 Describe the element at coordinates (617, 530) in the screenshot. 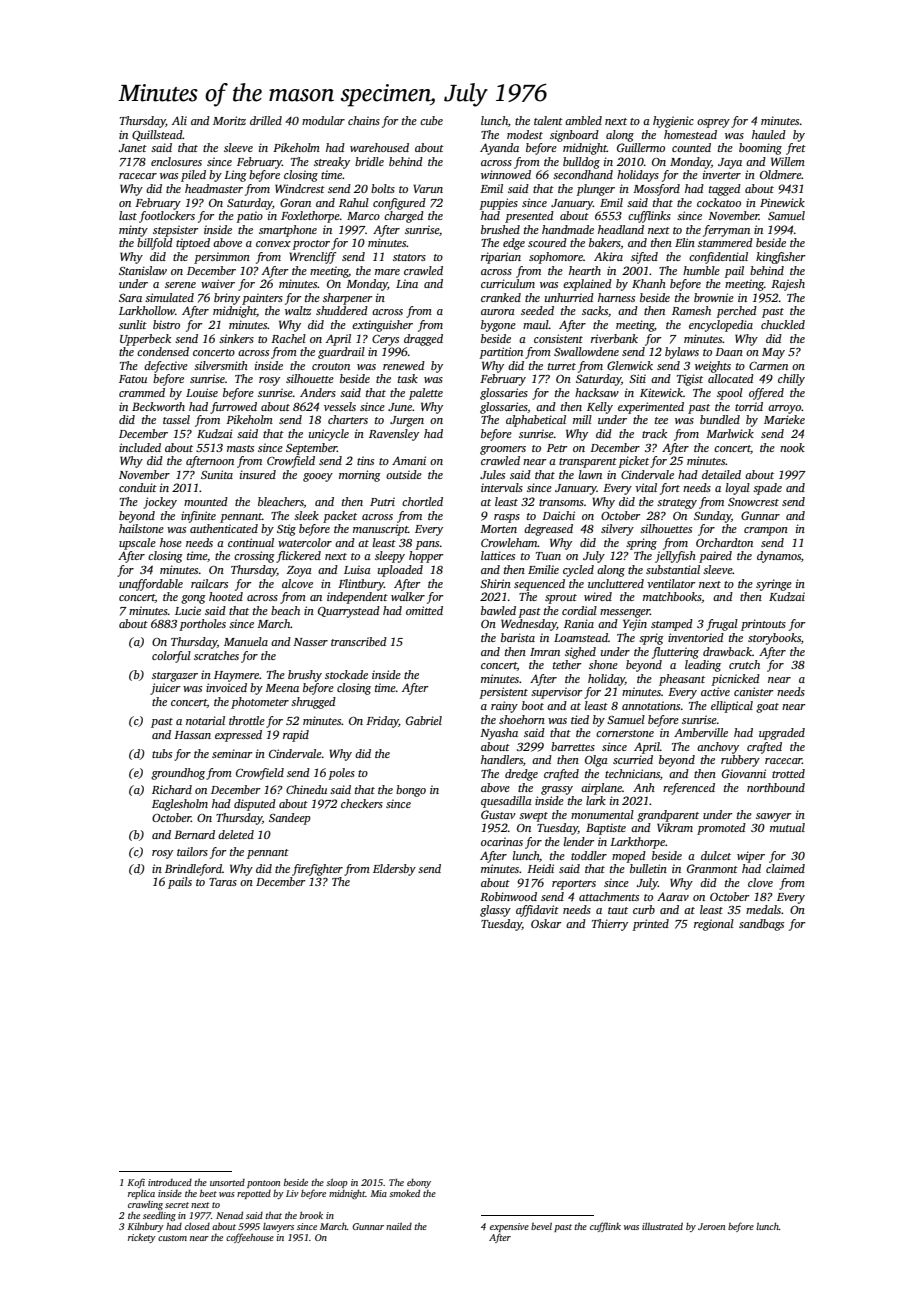

I see `silvery` at that location.
